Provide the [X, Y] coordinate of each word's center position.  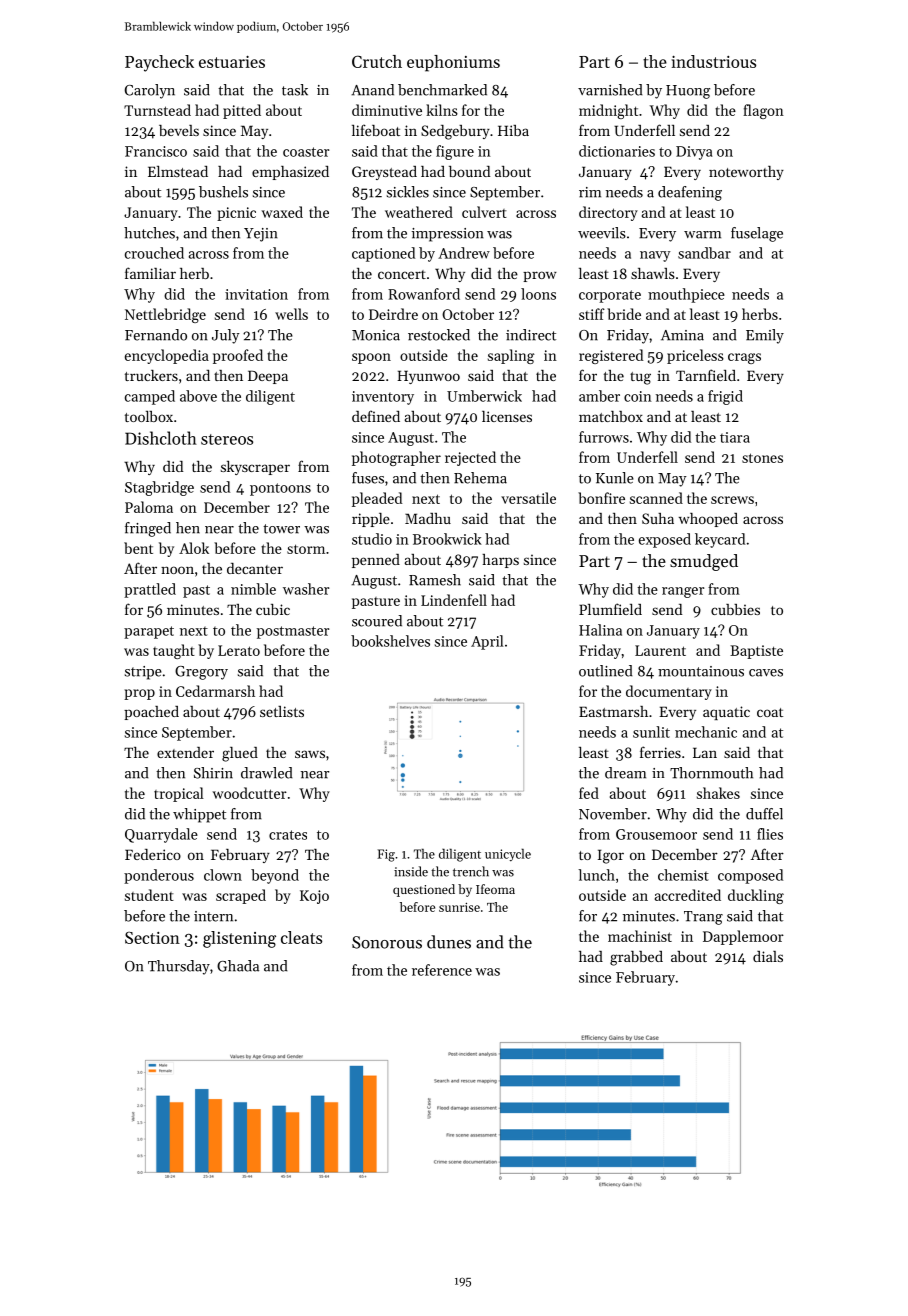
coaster [306, 152]
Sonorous [387, 942]
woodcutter [250, 793]
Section [152, 938]
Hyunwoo [428, 377]
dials [768, 956]
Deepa [268, 377]
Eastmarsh [613, 711]
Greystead [384, 173]
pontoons [280, 489]
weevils [602, 233]
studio [372, 539]
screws [732, 500]
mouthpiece [686, 295]
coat [770, 712]
